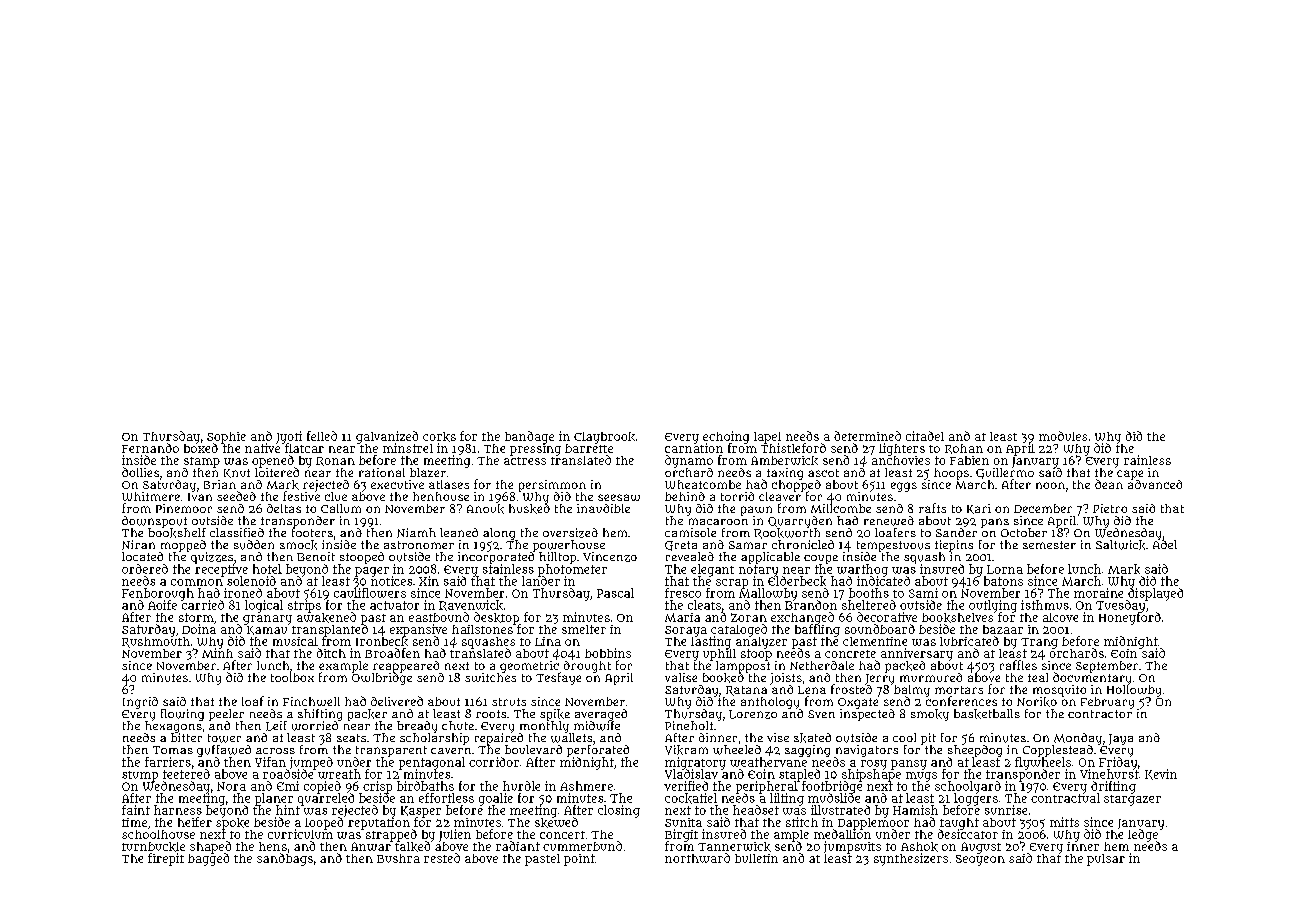 The image size is (1308, 924). I want to click on Claybrook, so click(604, 438).
